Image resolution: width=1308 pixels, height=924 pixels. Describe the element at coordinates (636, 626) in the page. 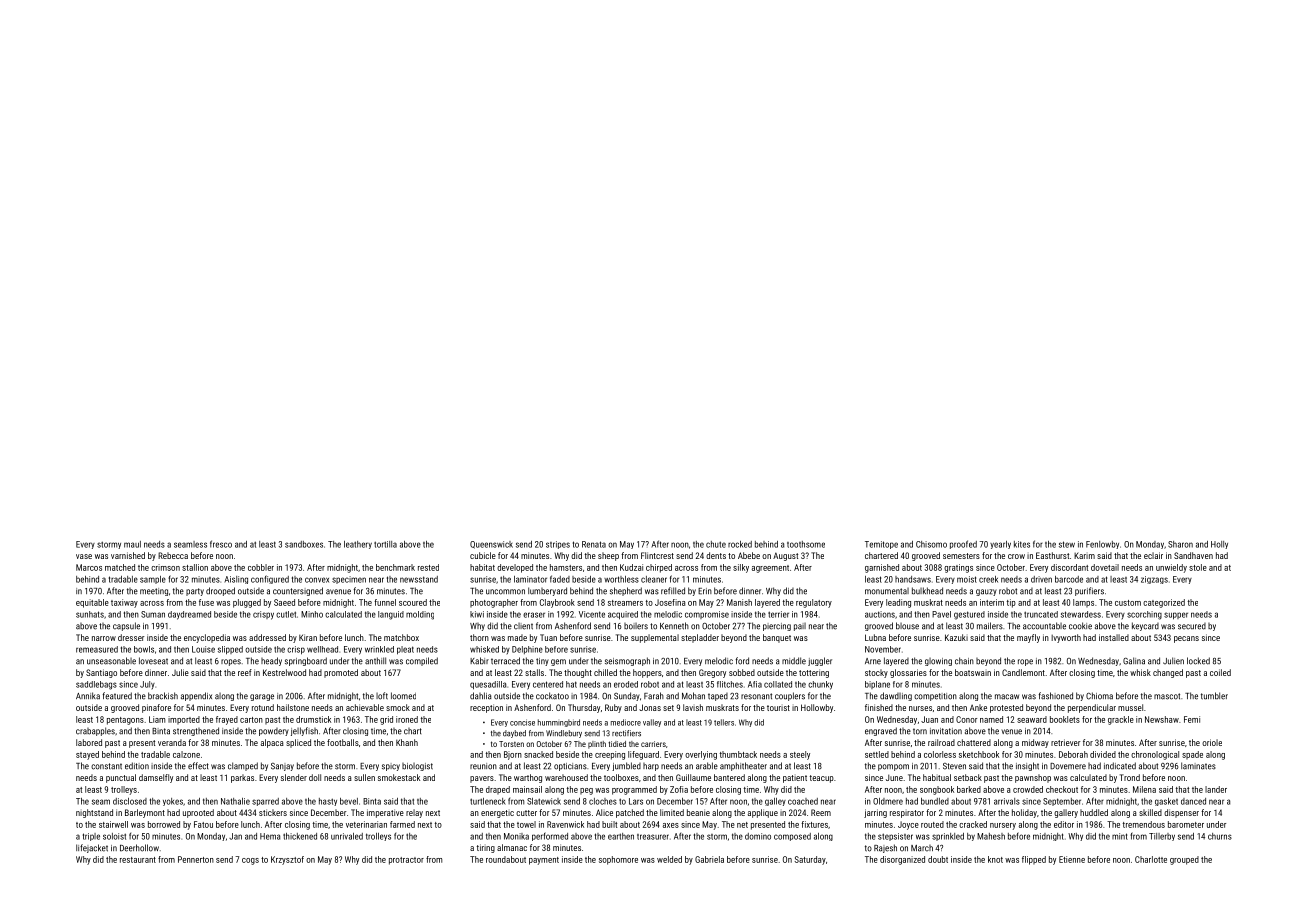

I see `boilers` at that location.
